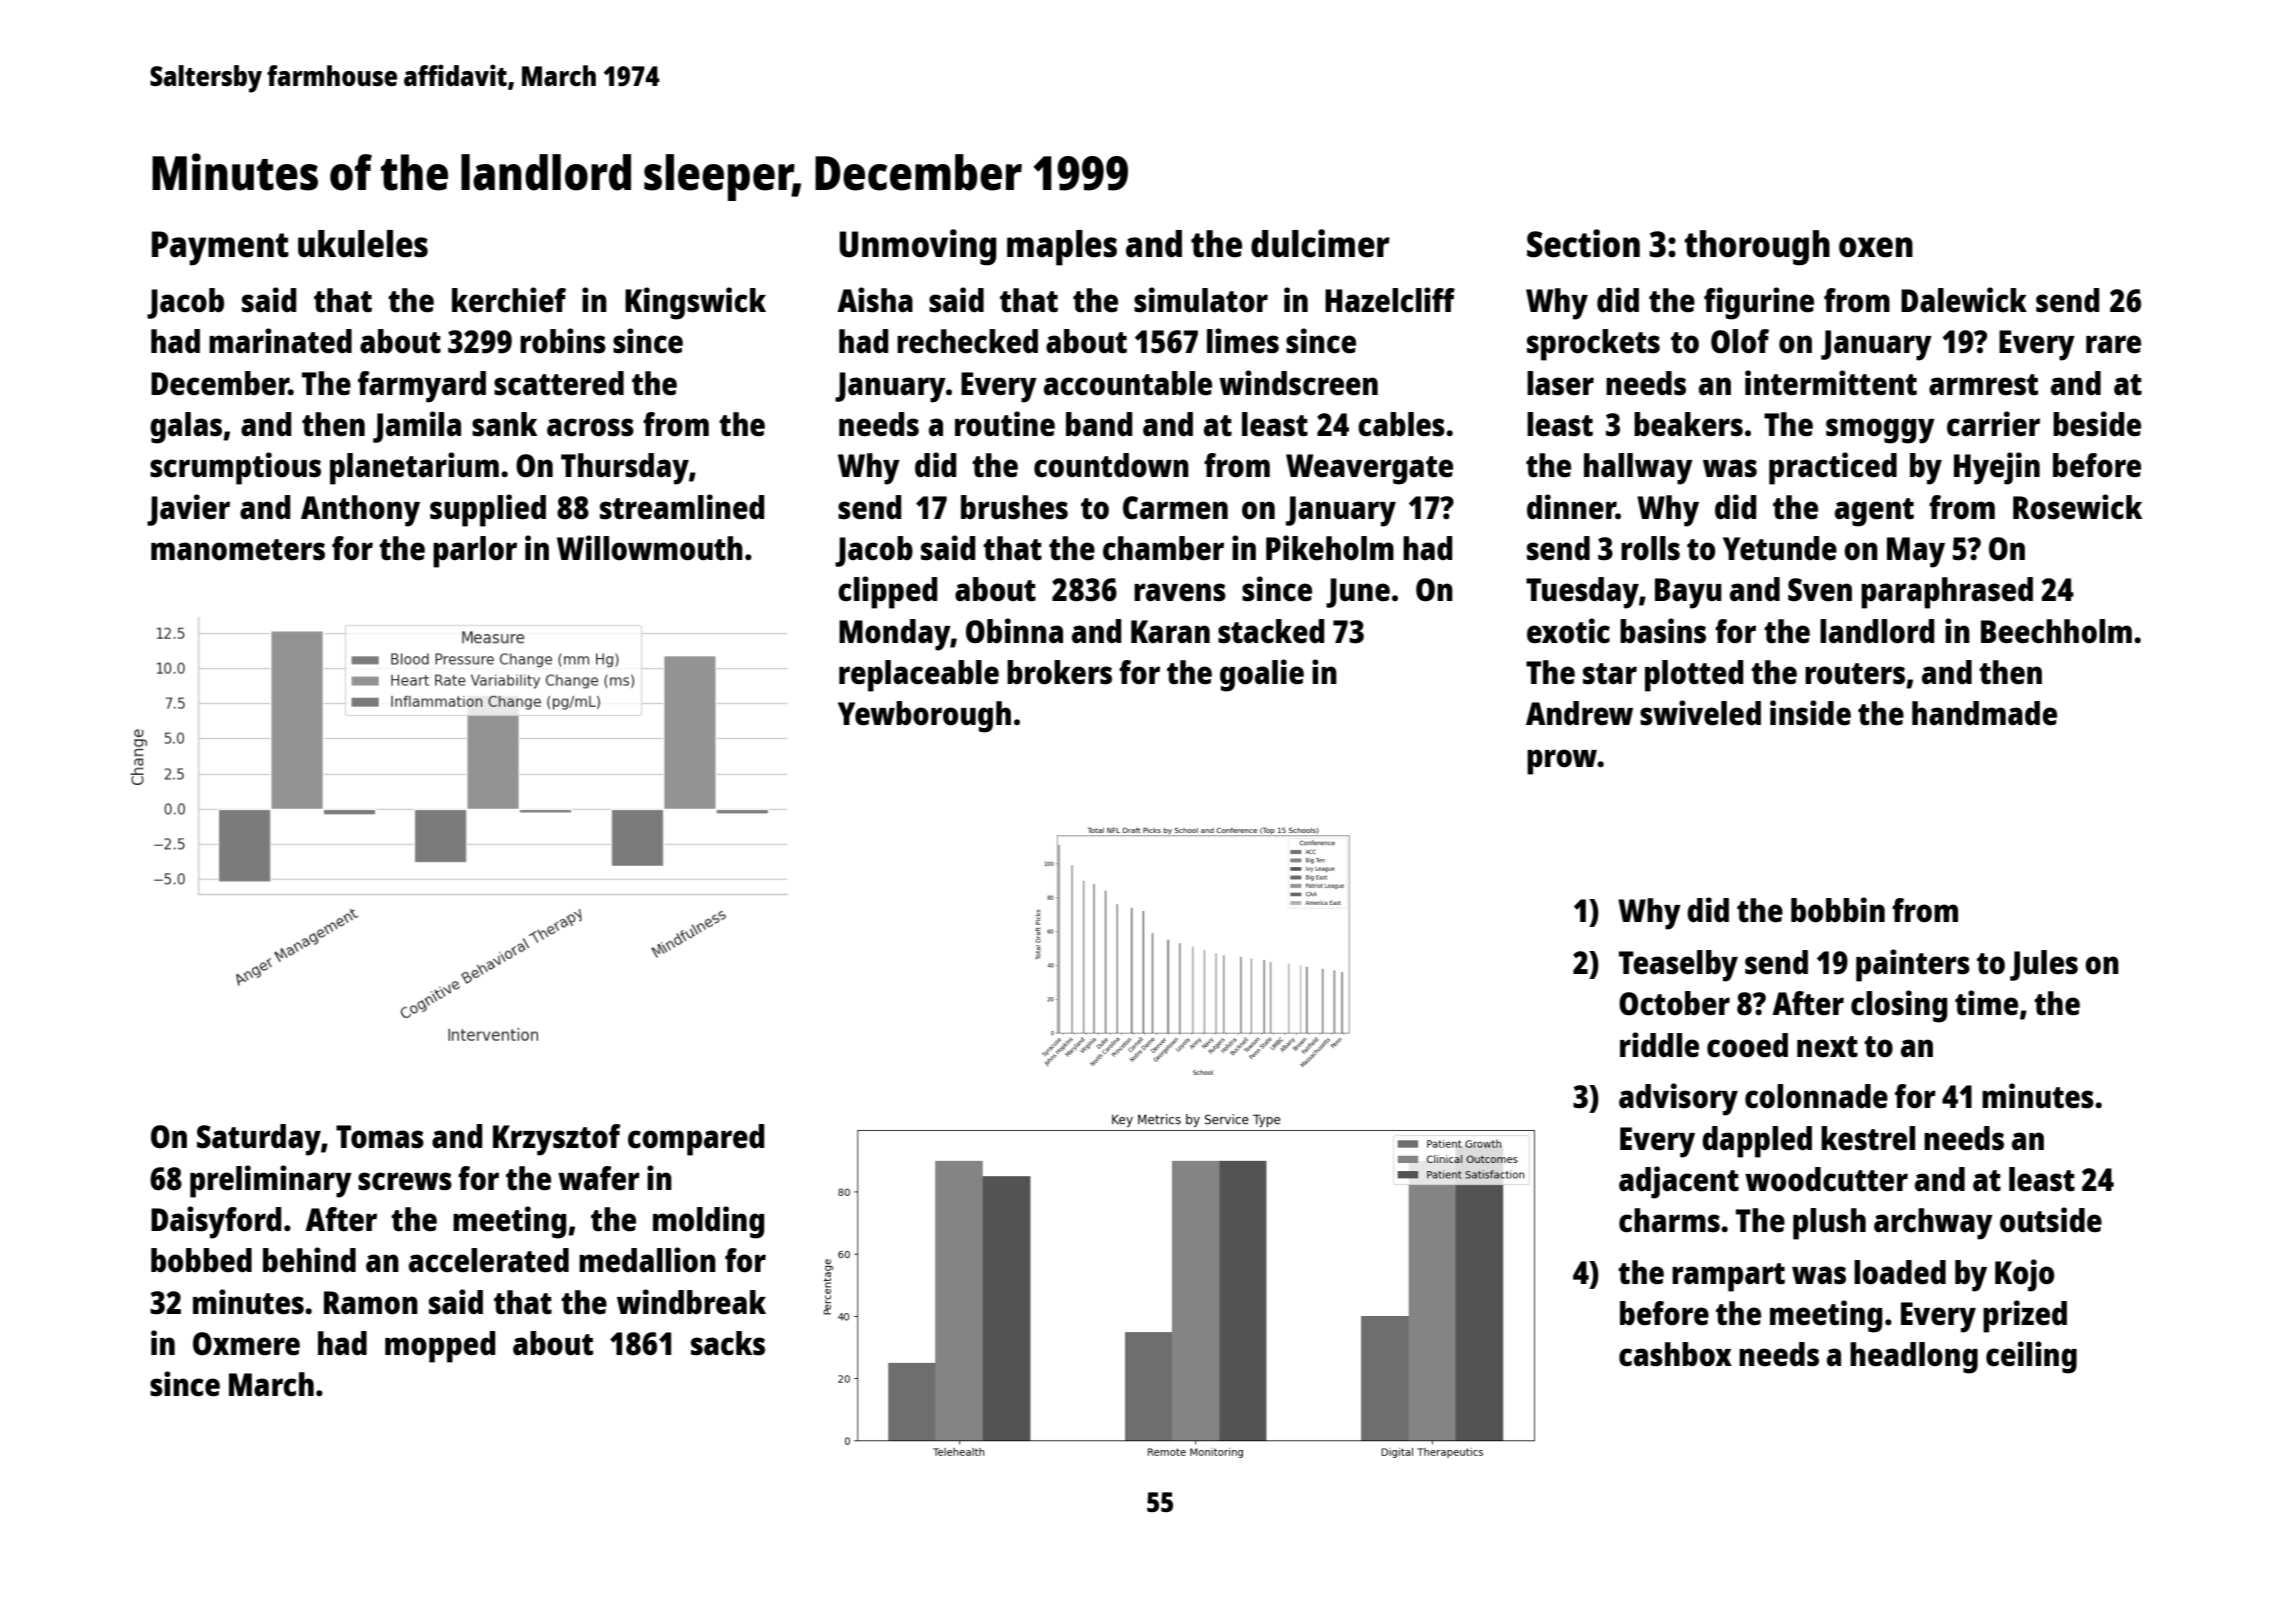  What do you see at coordinates (1678, 1099) in the screenshot?
I see `advisory` at bounding box center [1678, 1099].
